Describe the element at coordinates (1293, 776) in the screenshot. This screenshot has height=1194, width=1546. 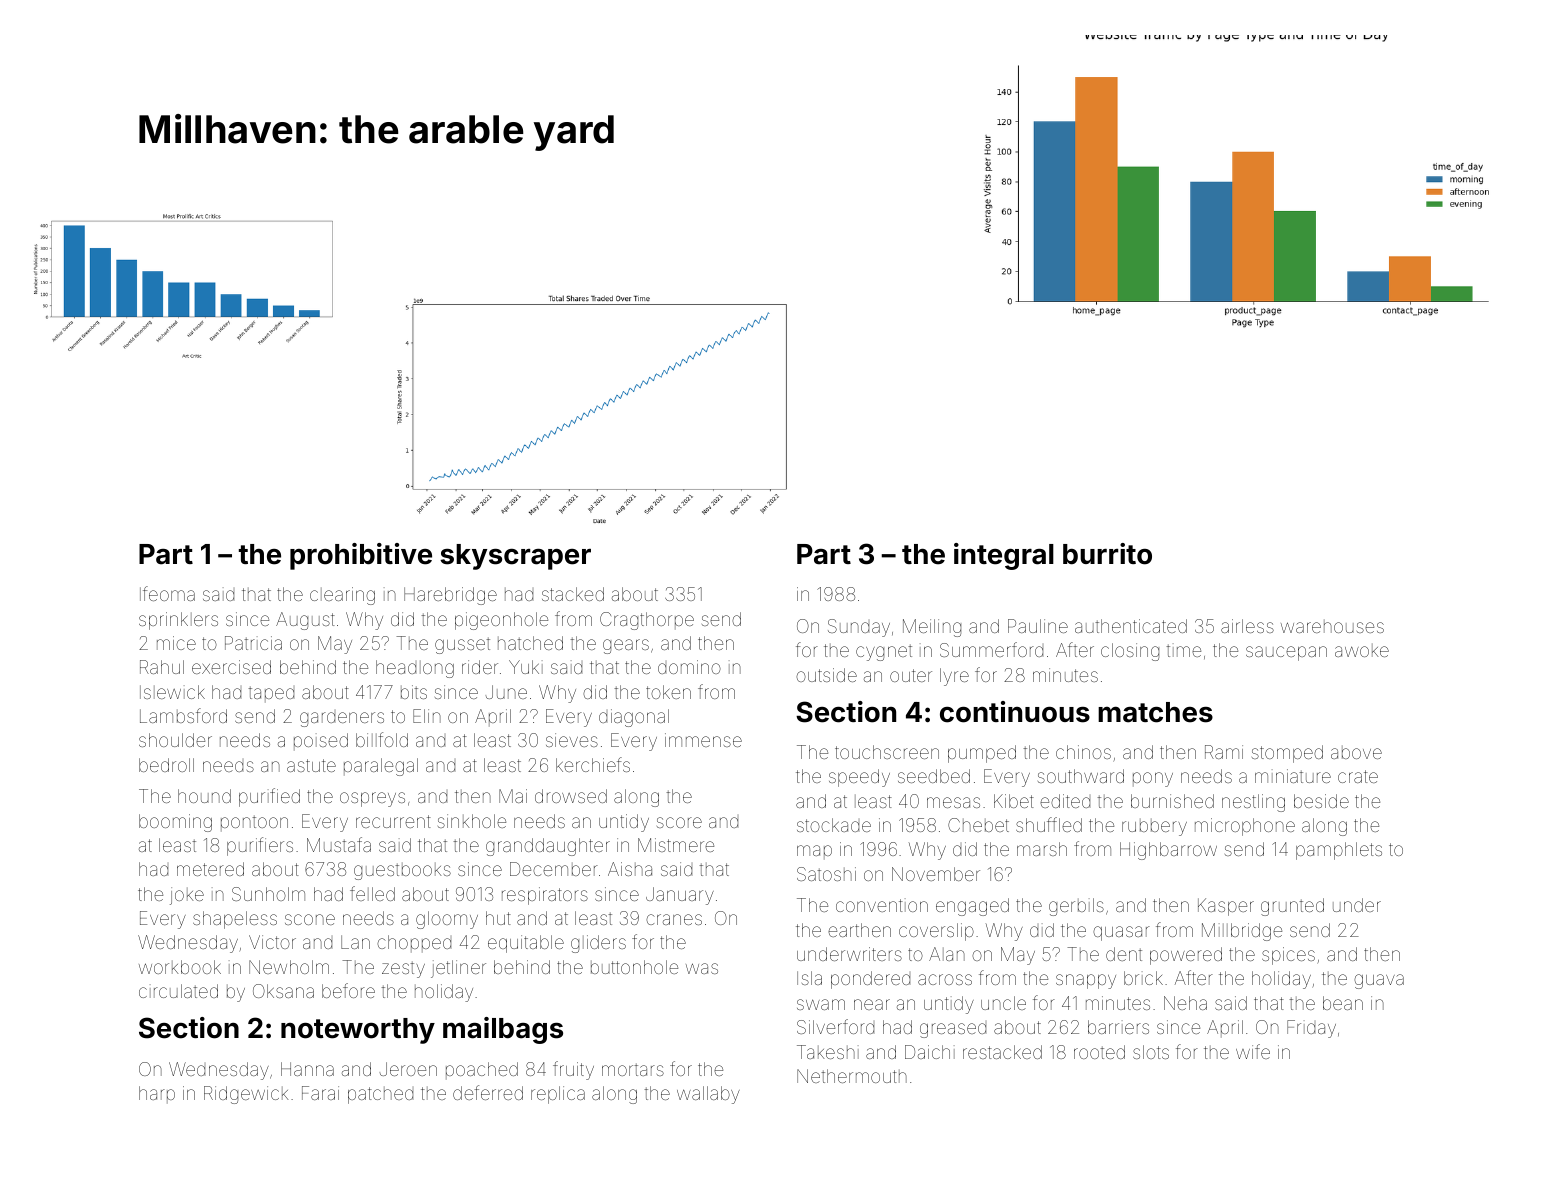
I see `miniature` at that location.
